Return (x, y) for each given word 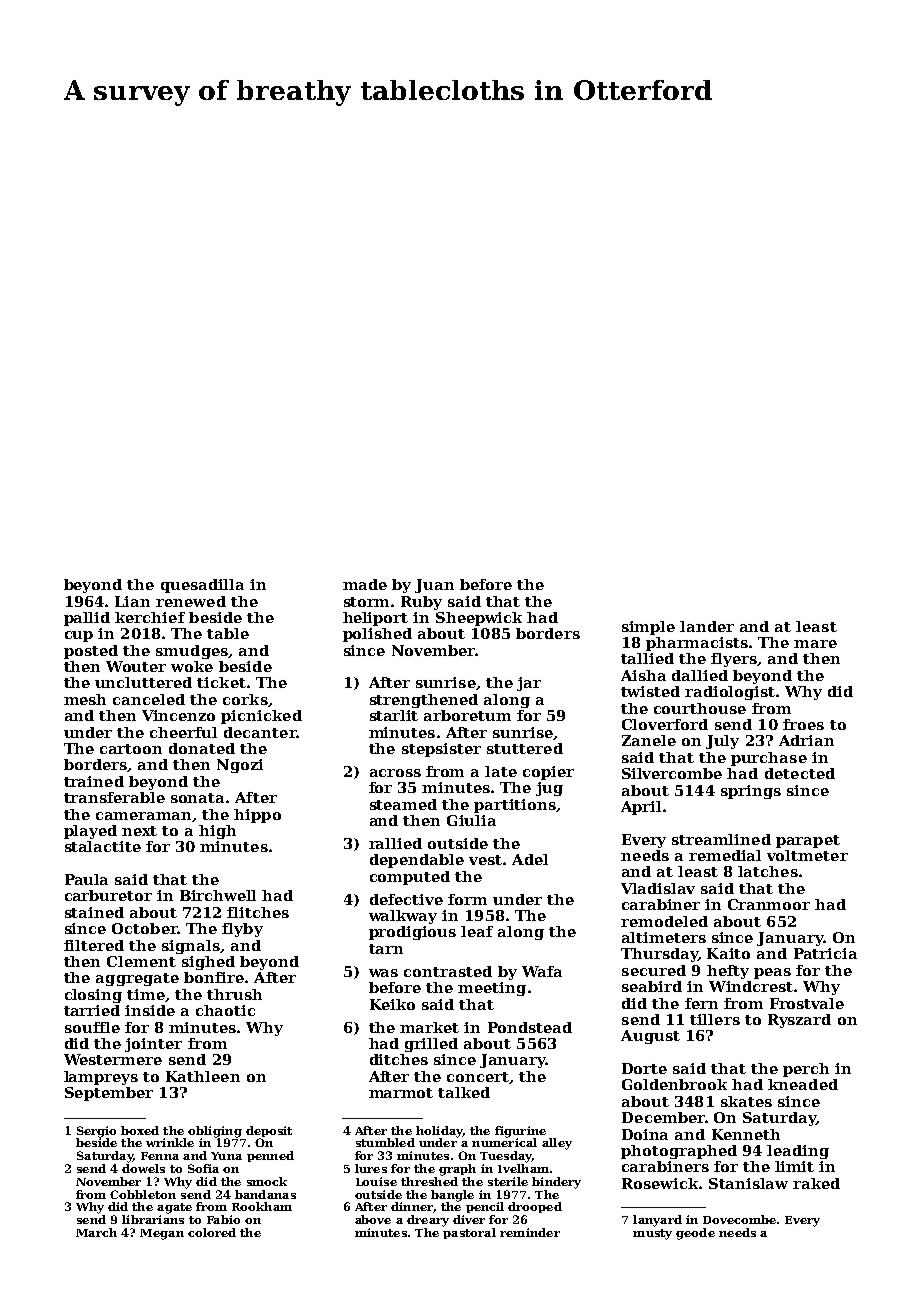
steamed (403, 804)
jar (529, 684)
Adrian (806, 740)
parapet (808, 841)
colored (212, 1232)
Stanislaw (748, 1183)
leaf (477, 931)
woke (192, 666)
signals (191, 947)
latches (768, 871)
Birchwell (218, 895)
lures (371, 1168)
